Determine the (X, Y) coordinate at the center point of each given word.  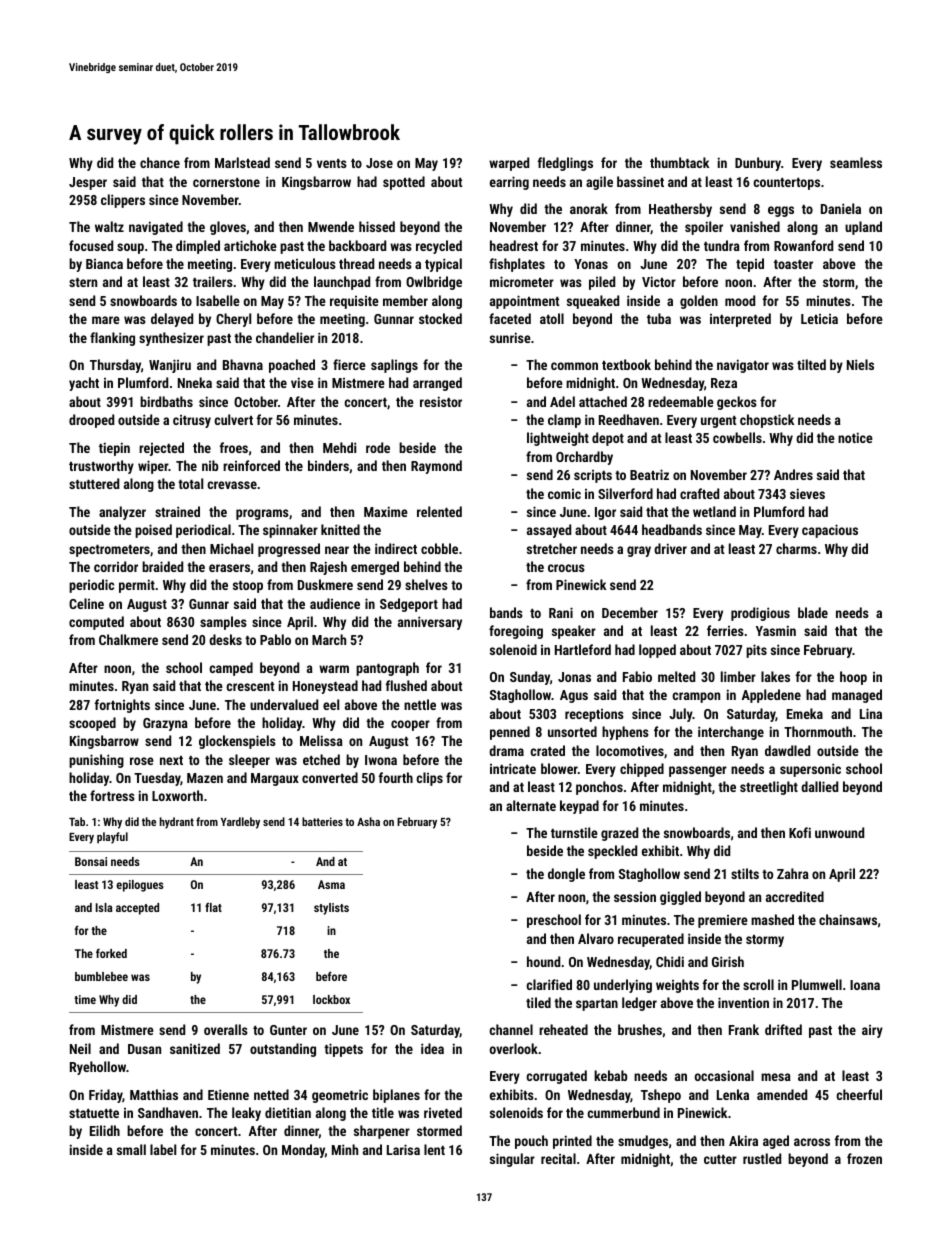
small (131, 1149)
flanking (112, 339)
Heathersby (680, 210)
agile (599, 183)
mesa (776, 1077)
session (635, 897)
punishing (96, 761)
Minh (345, 1149)
